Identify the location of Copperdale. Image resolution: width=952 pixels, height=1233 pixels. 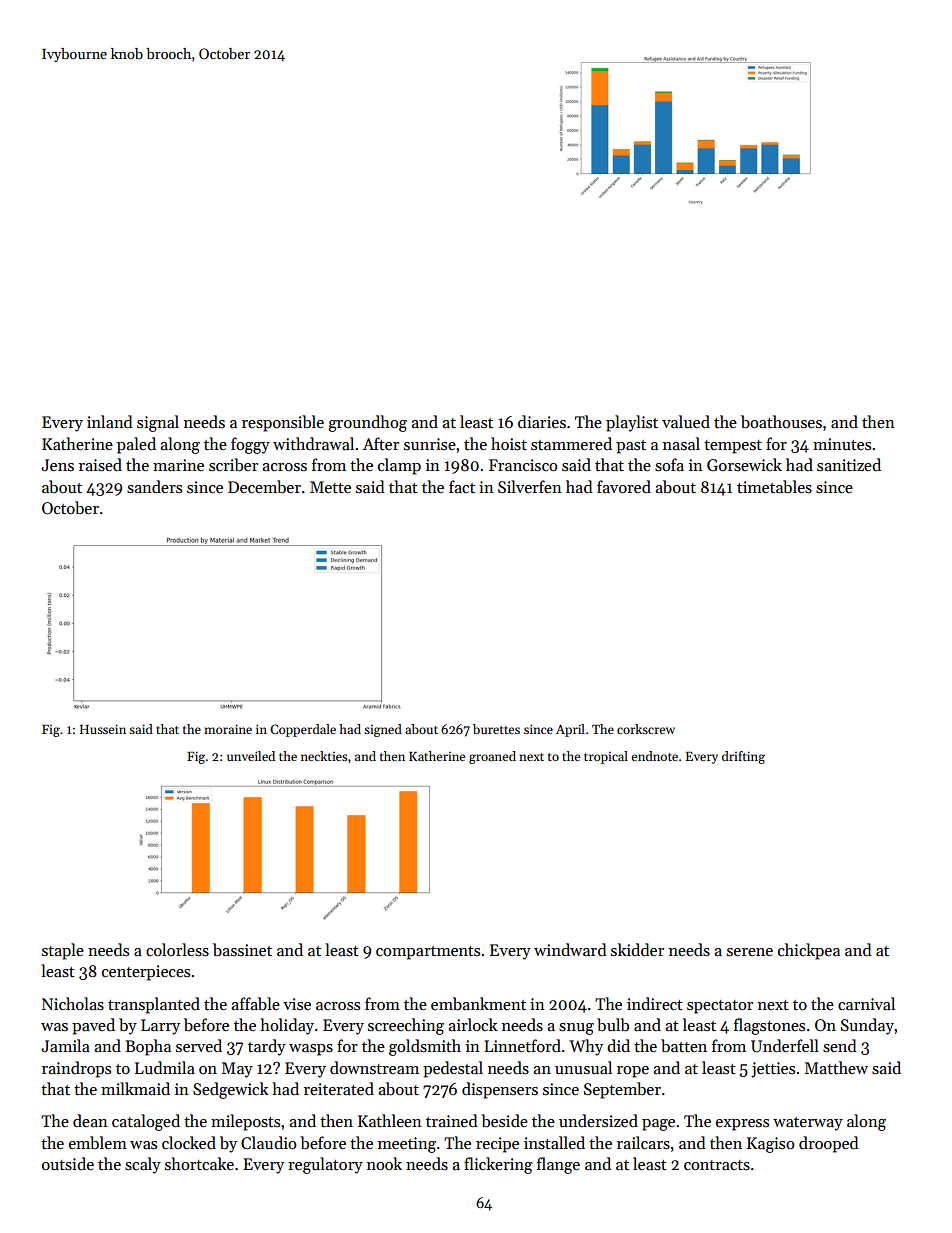
(303, 730).
